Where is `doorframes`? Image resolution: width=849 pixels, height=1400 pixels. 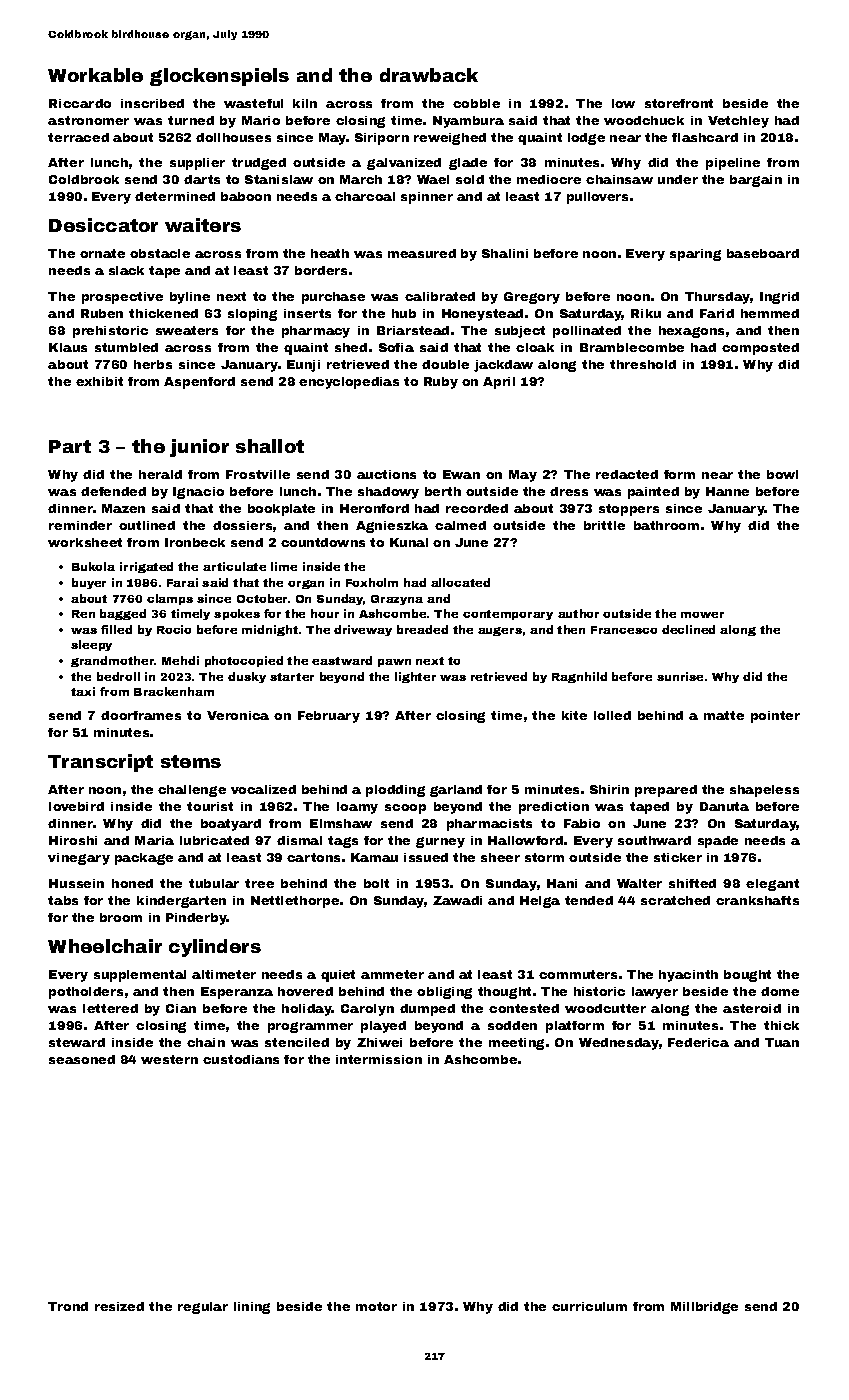
doorframes is located at coordinates (141, 715).
